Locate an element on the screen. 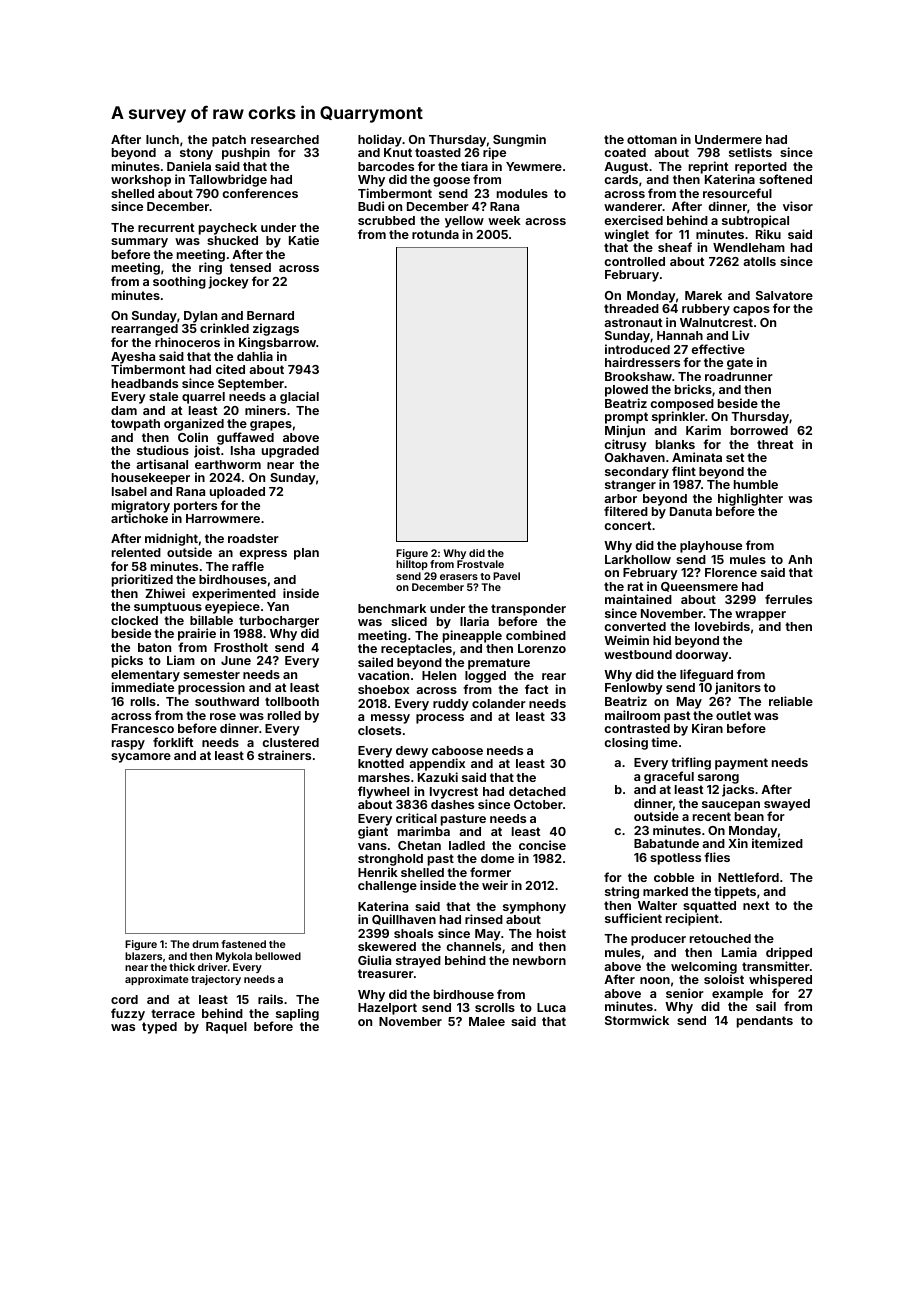 The width and height of the screenshot is (924, 1308). Danuta is located at coordinates (691, 511).
